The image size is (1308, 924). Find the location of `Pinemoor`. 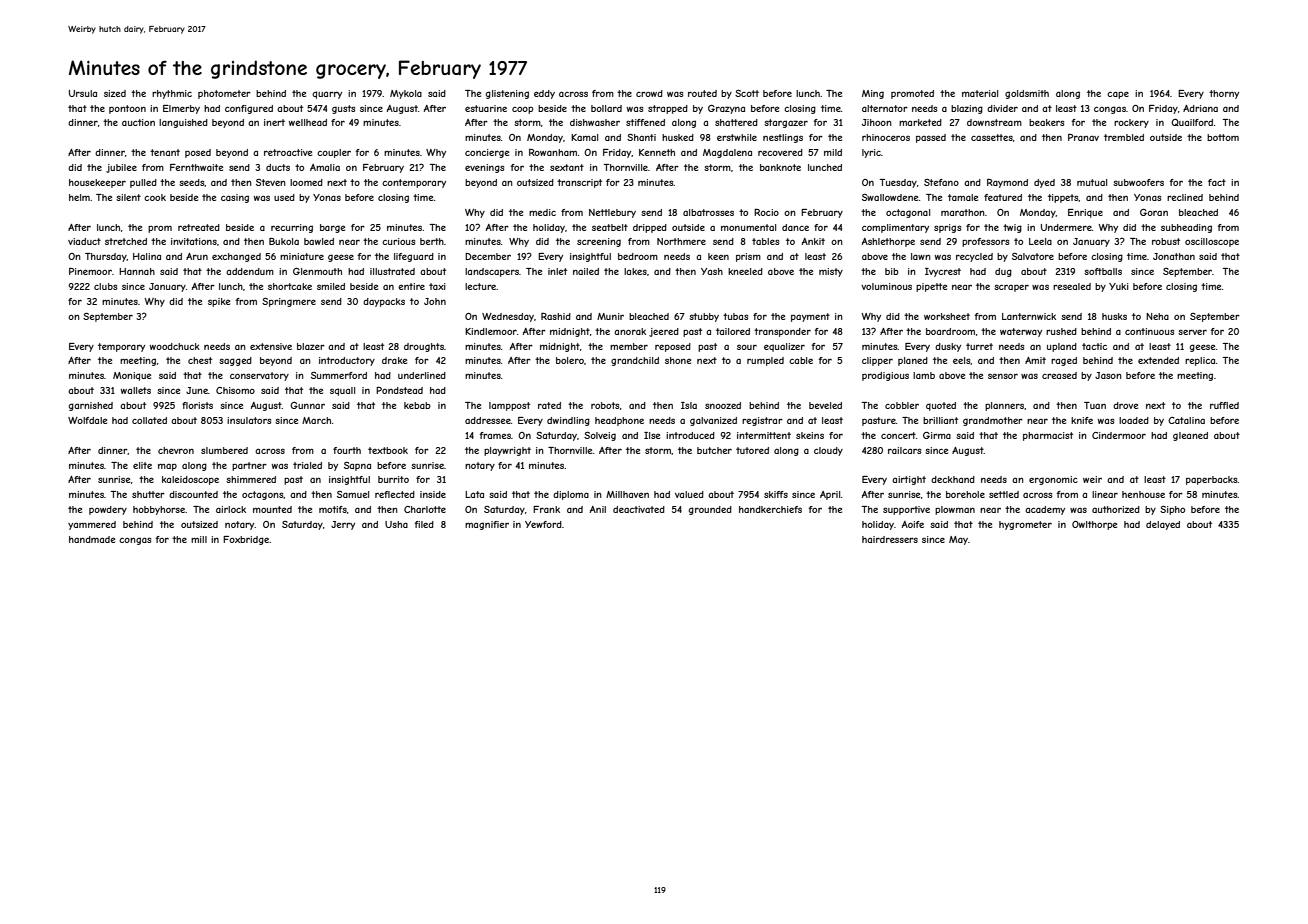

Pinemoor is located at coordinates (90, 271).
